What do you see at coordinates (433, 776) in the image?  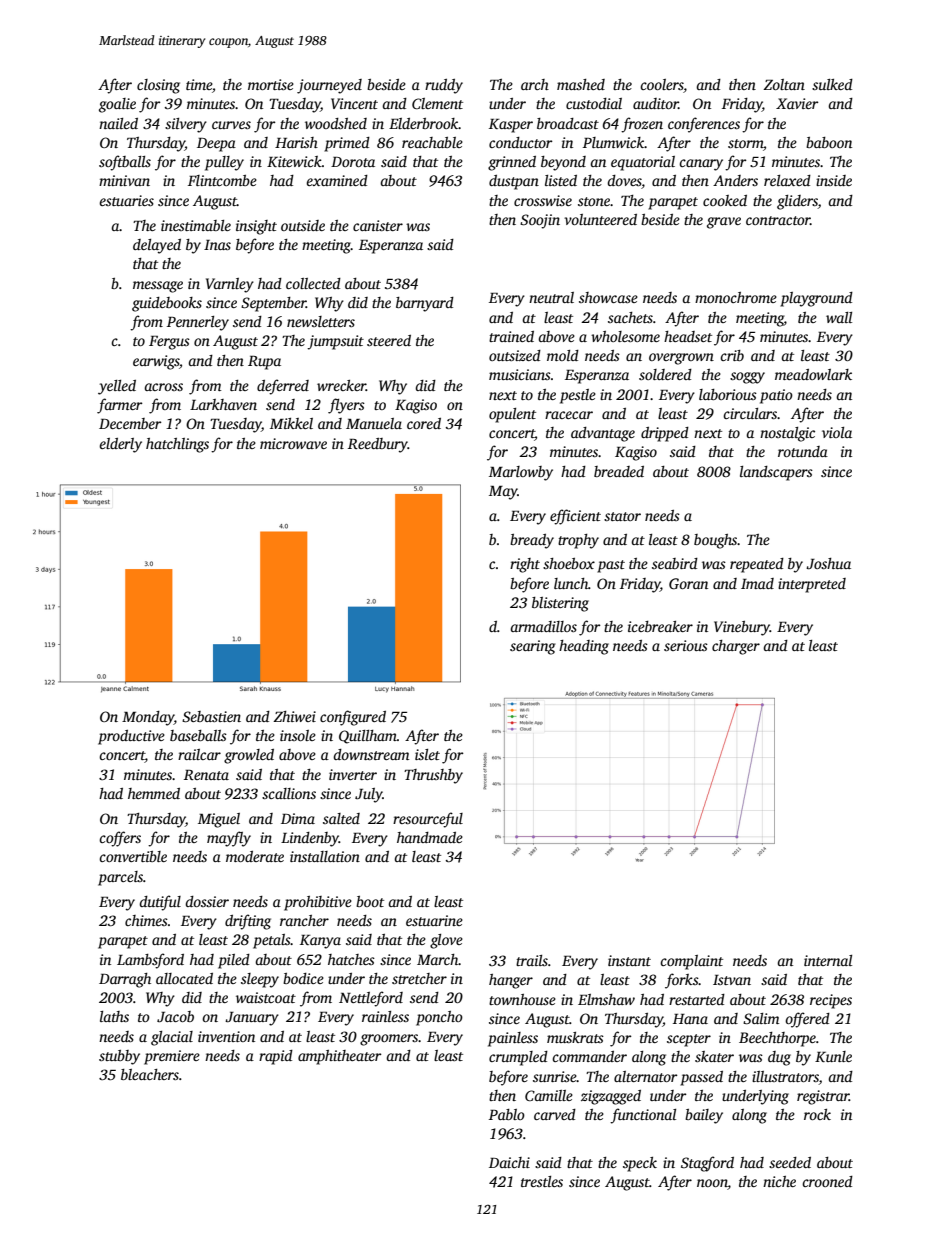 I see `Thrushby` at bounding box center [433, 776].
